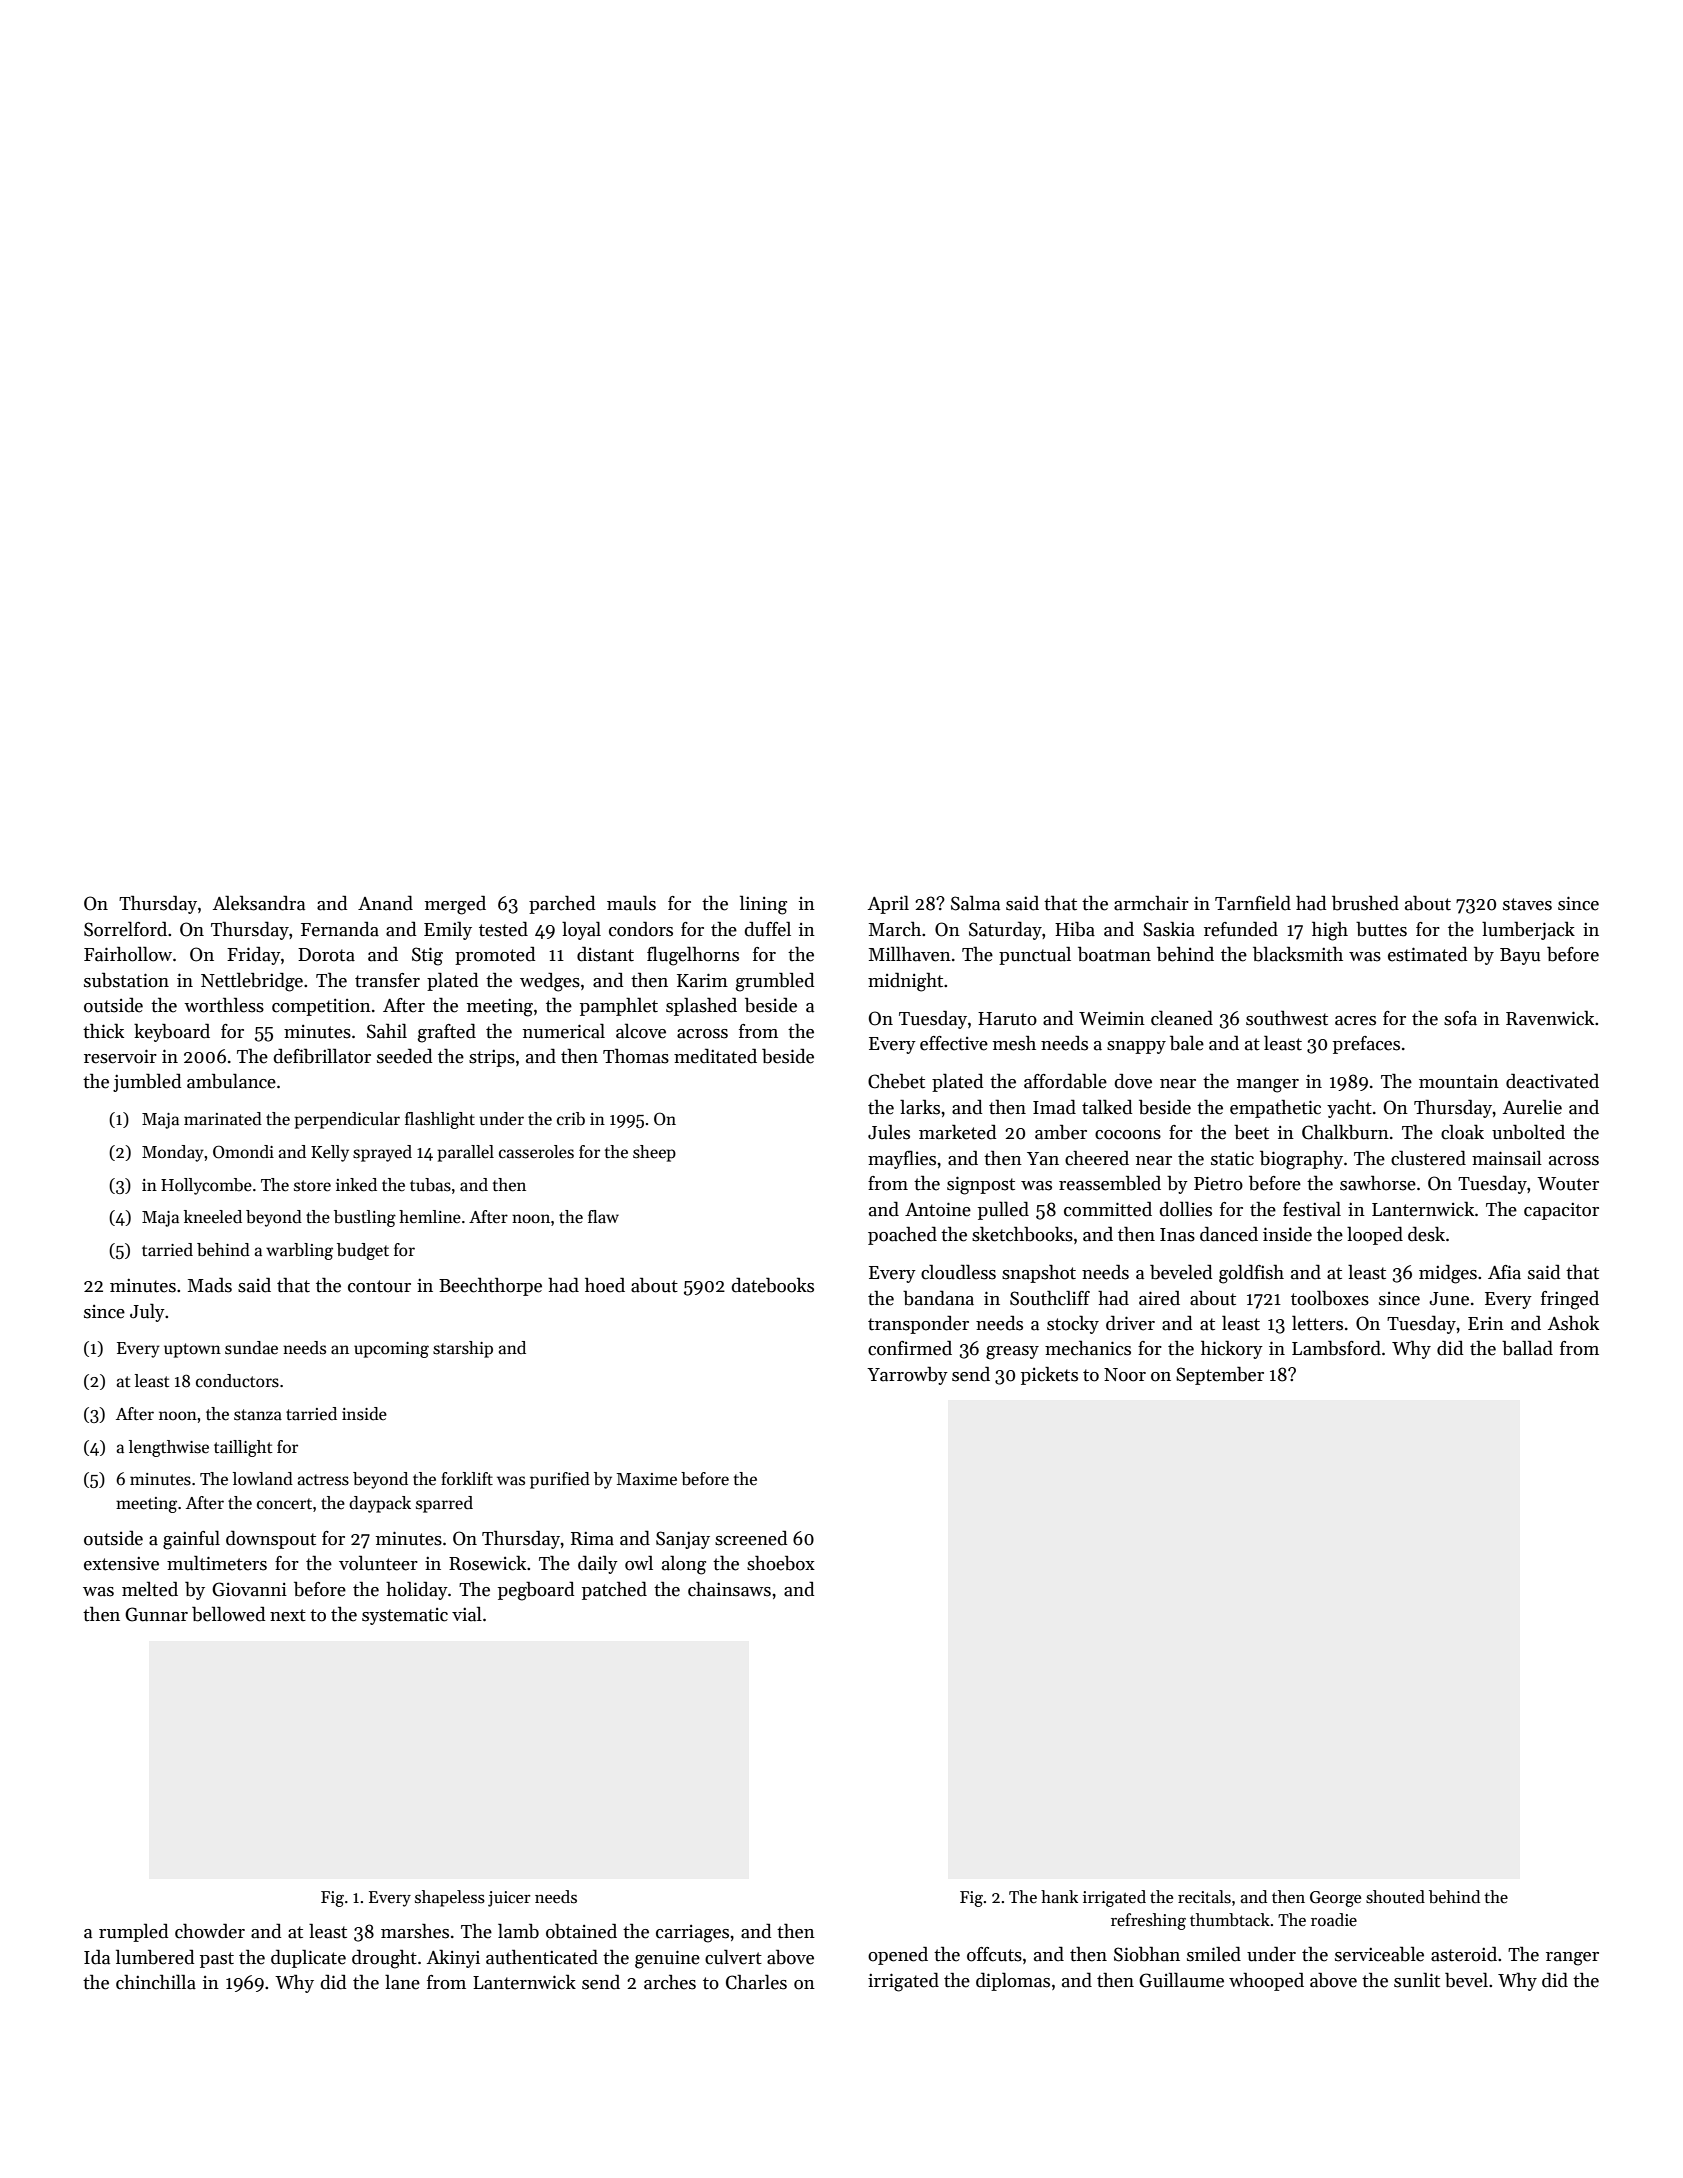  Describe the element at coordinates (243, 1152) in the document. I see `Omondi` at that location.
